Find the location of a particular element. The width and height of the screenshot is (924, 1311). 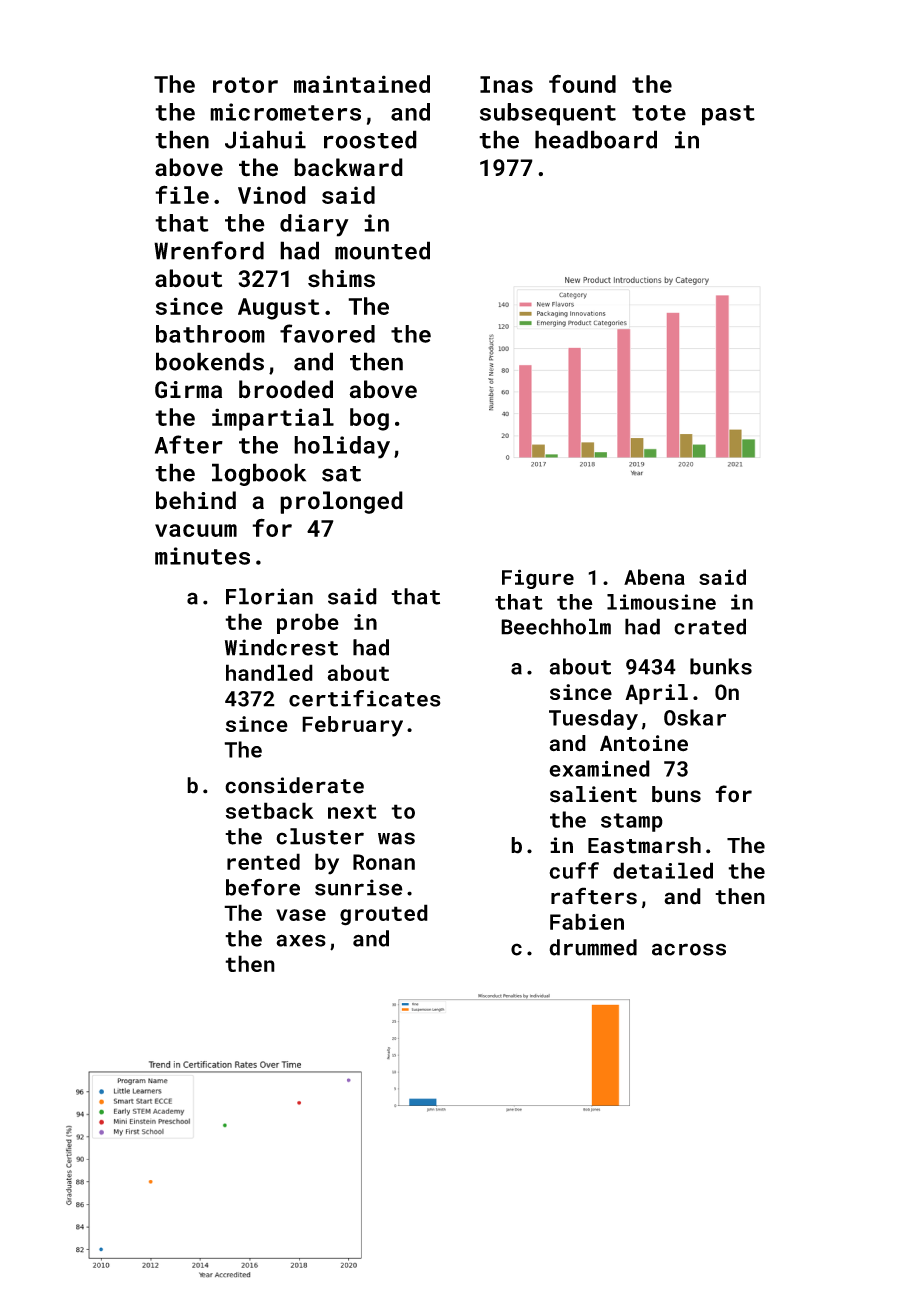

behind is located at coordinates (196, 500).
